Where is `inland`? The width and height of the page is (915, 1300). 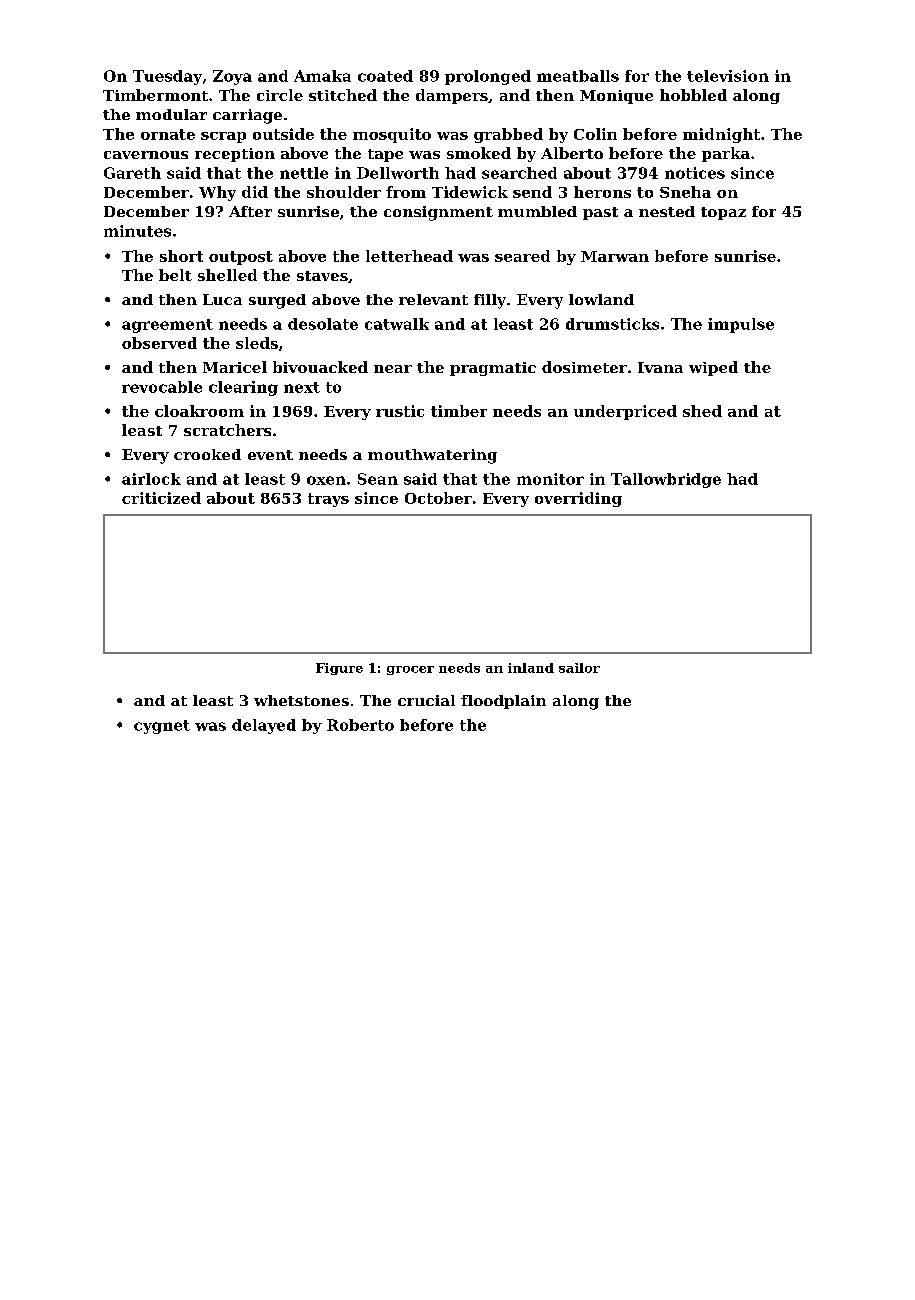 inland is located at coordinates (531, 668).
